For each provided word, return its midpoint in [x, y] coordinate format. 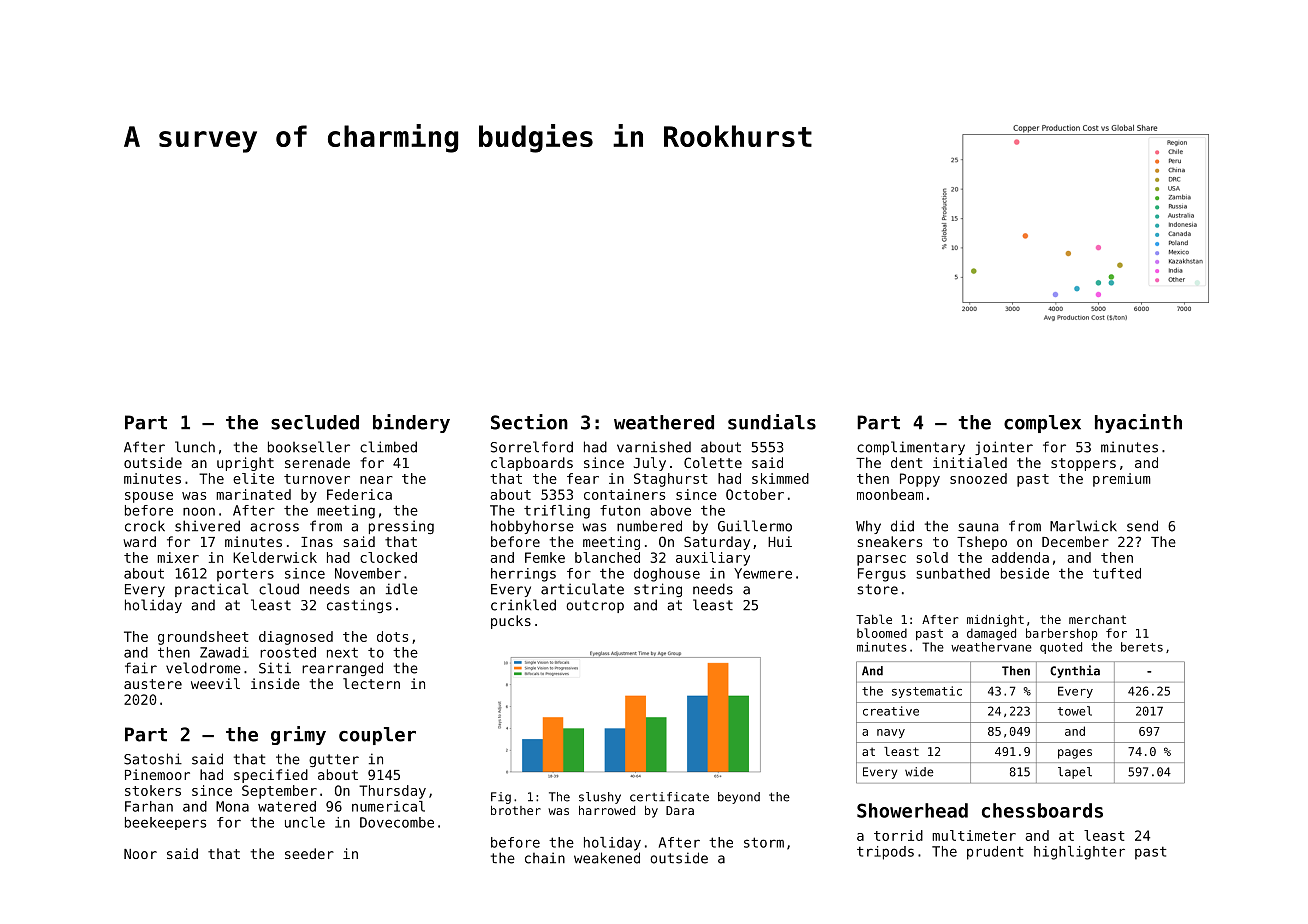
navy [891, 733]
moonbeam [890, 494]
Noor [140, 854]
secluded [315, 422]
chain [545, 858]
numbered [649, 526]
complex [1042, 424]
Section [529, 422]
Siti [275, 668]
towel [1075, 711]
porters [245, 575]
